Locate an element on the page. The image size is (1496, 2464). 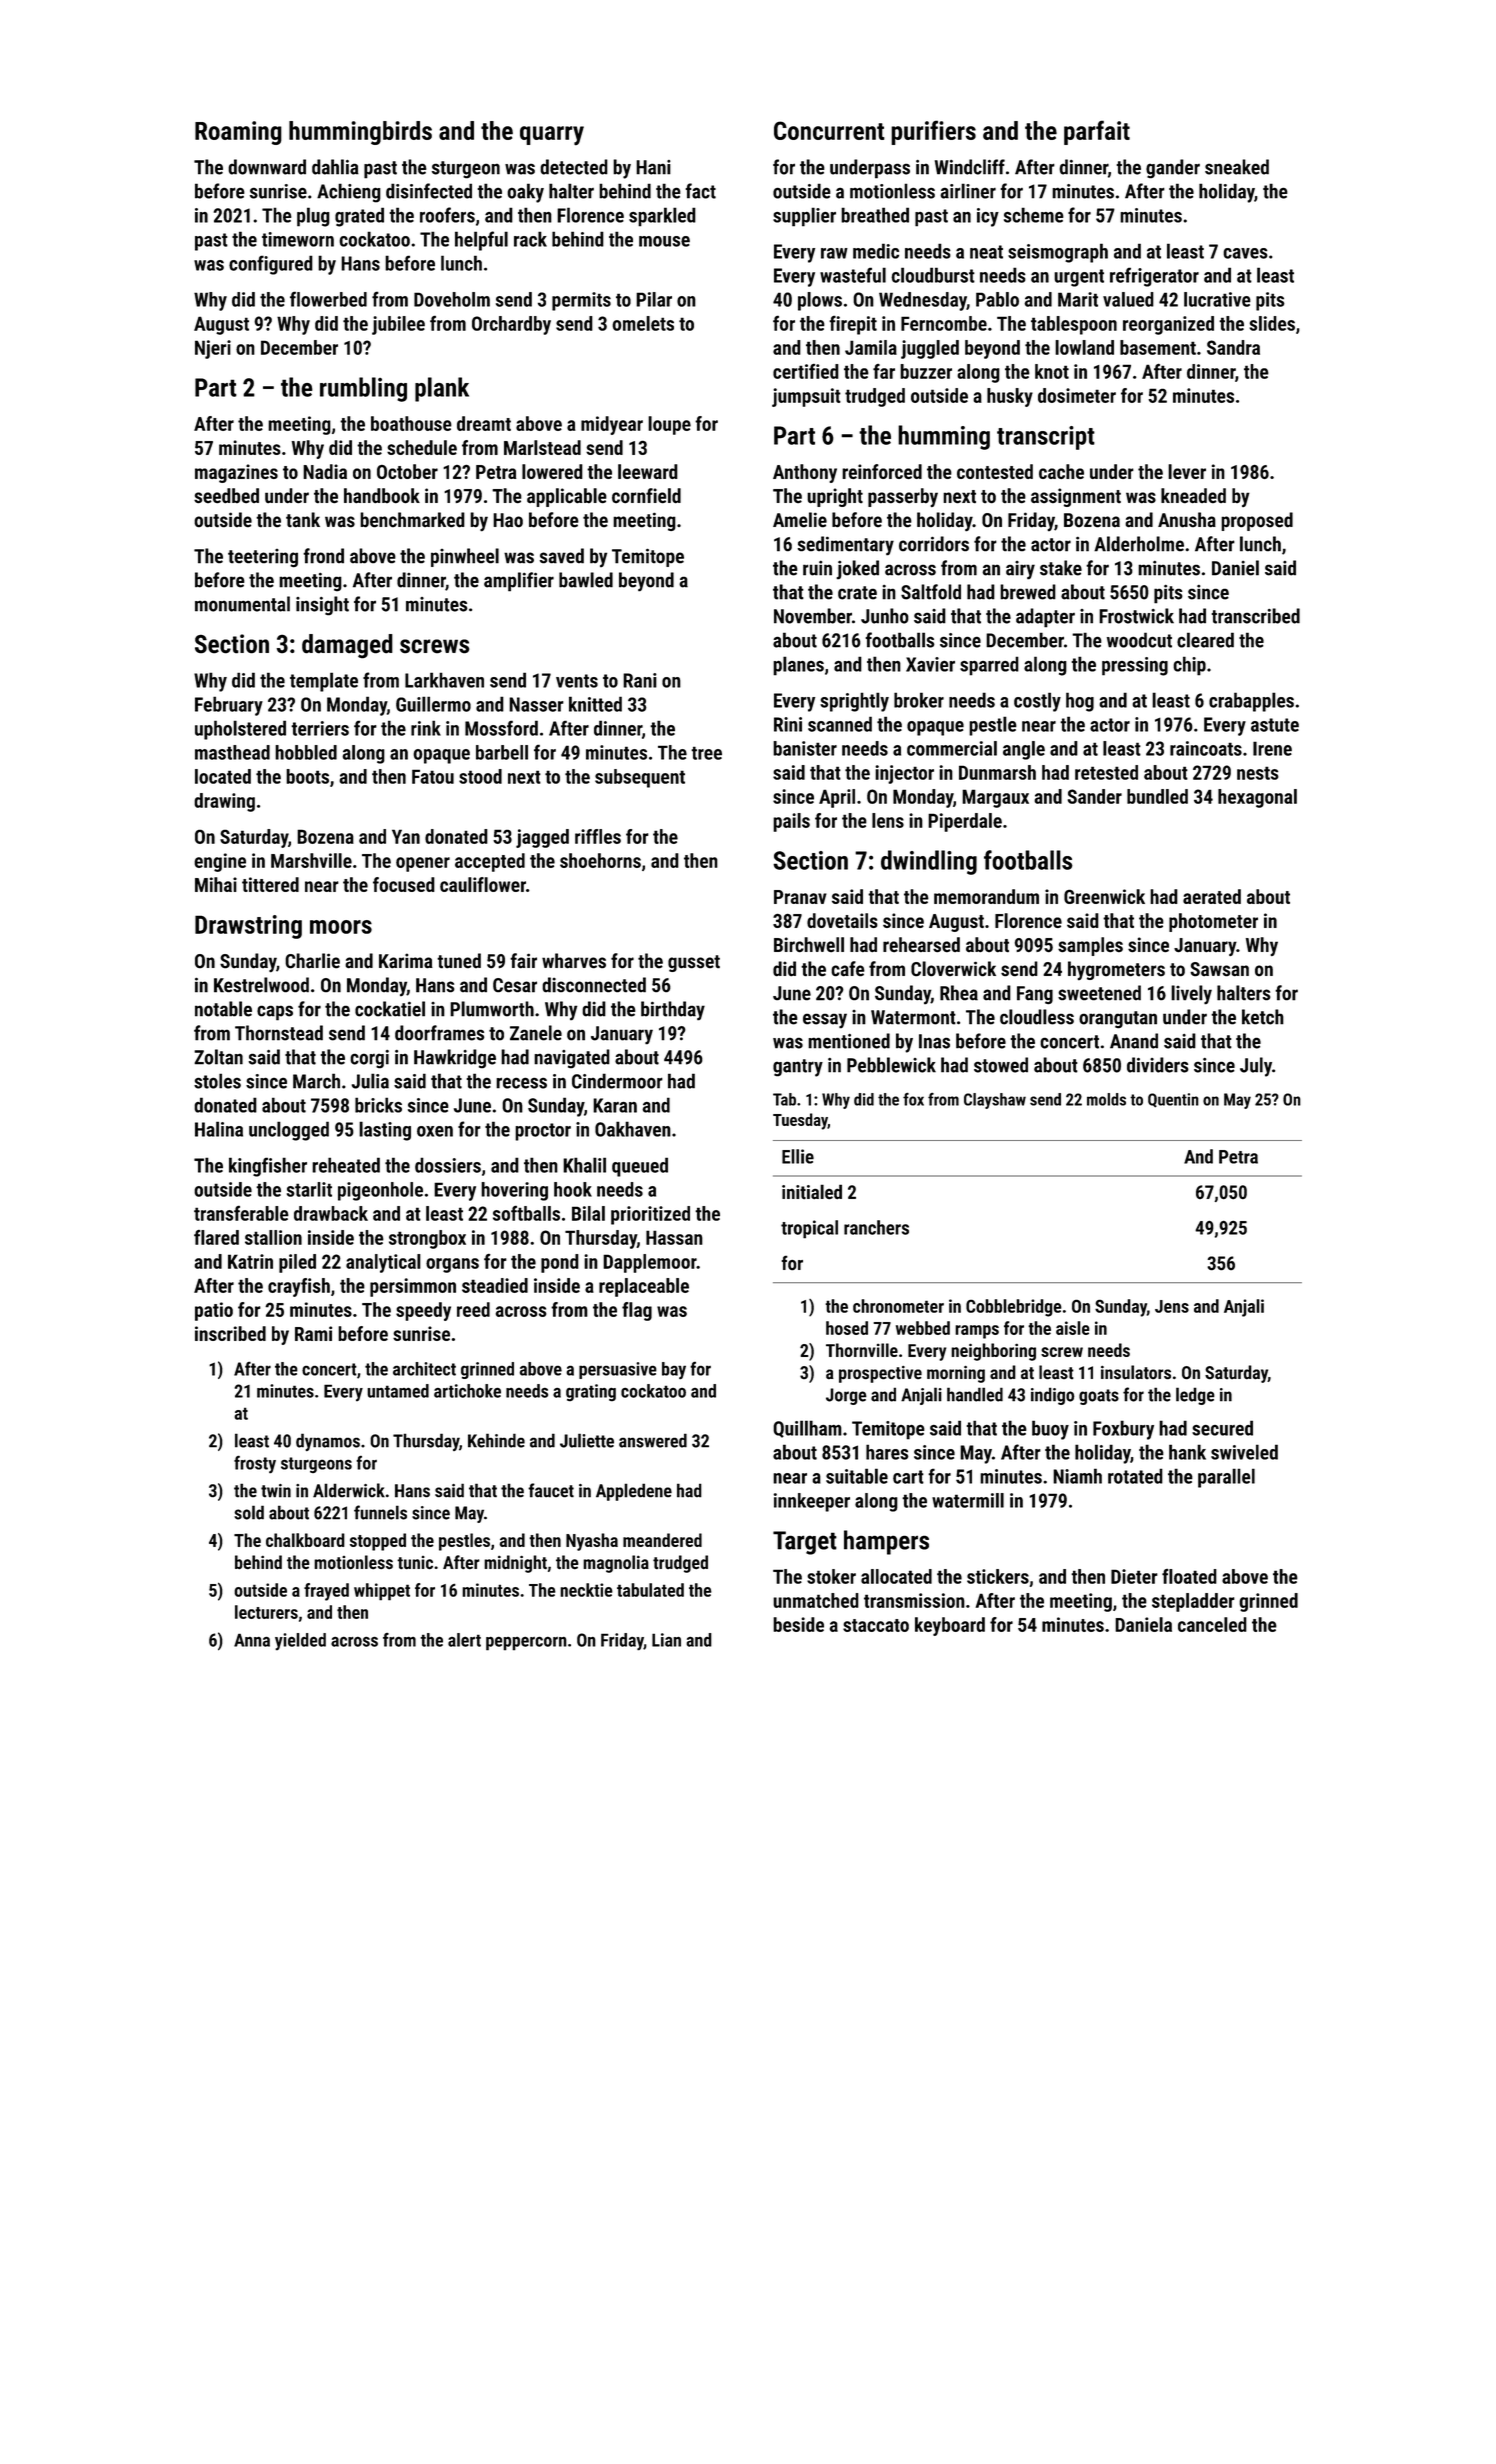
parfait is located at coordinates (1097, 132).
